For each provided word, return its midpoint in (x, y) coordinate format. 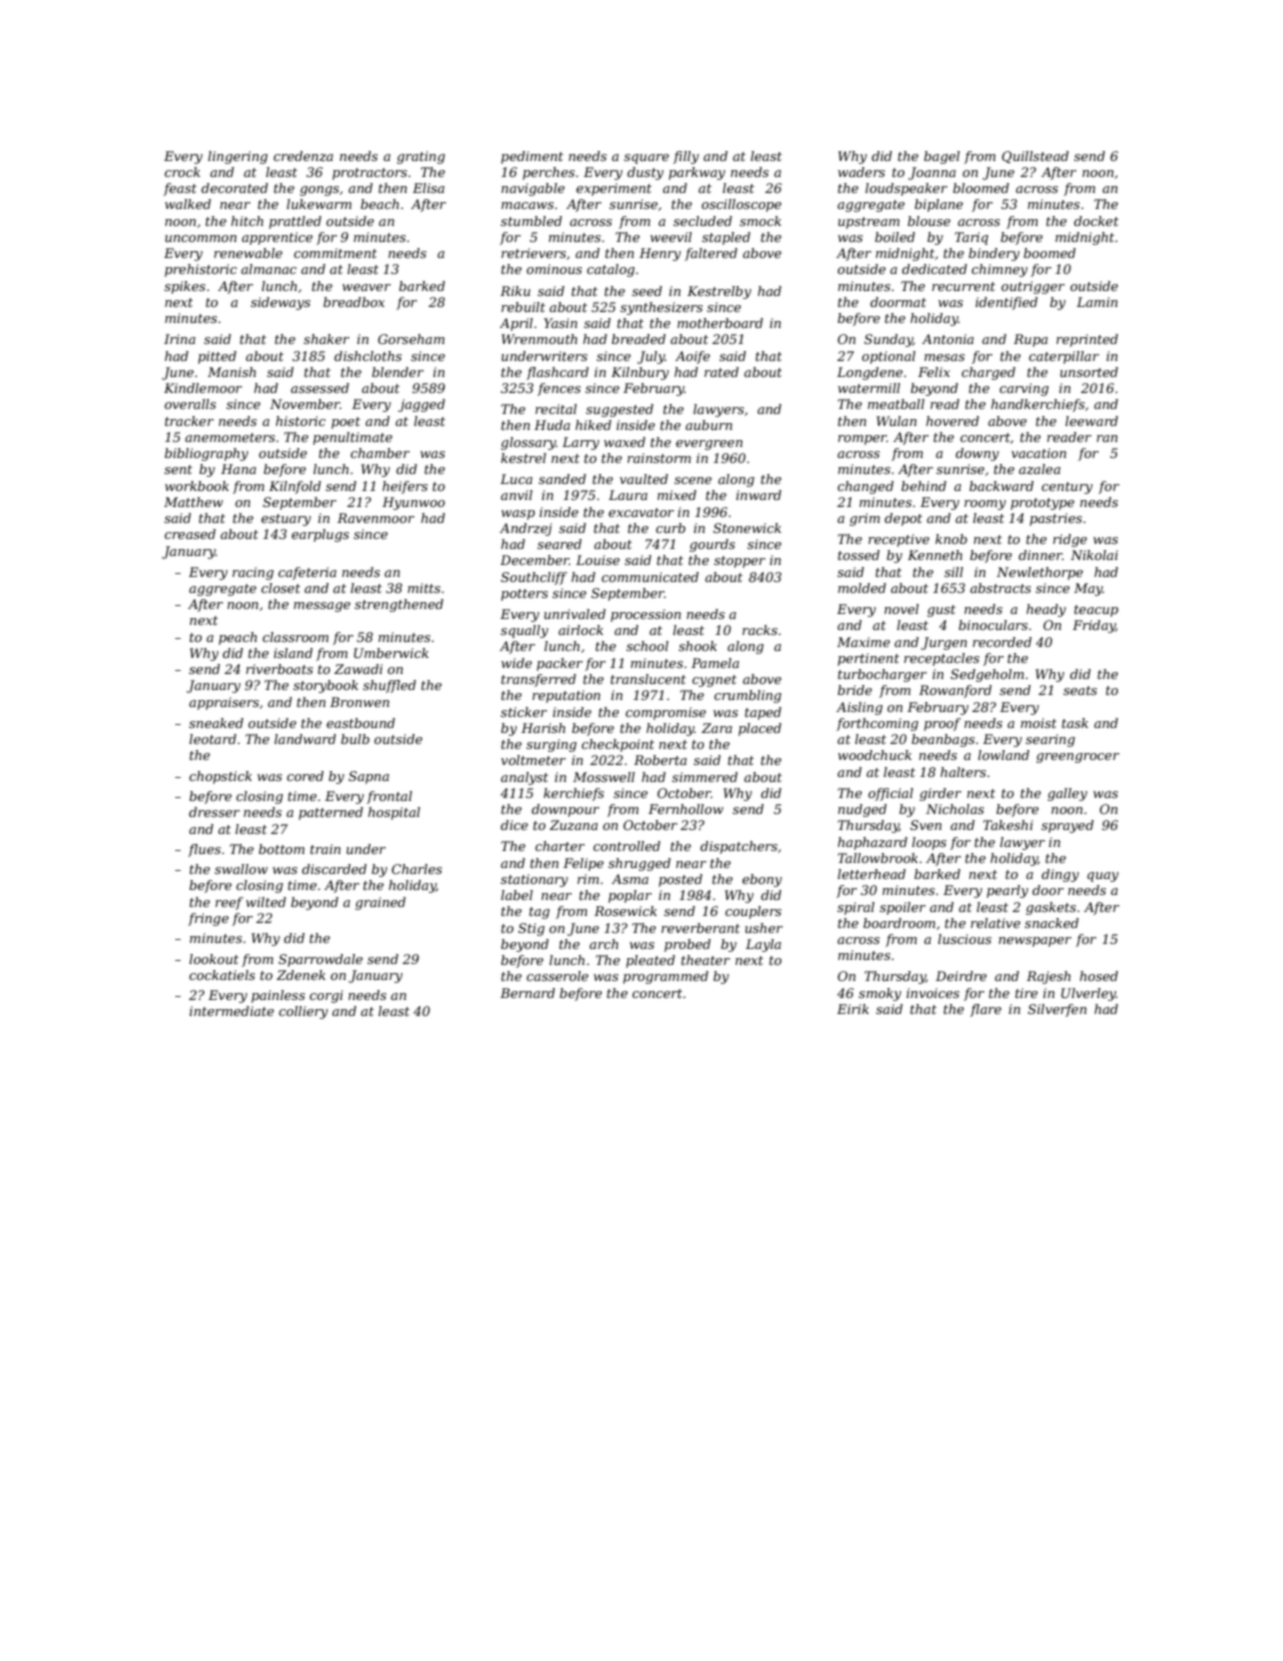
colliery (303, 1012)
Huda (552, 425)
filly (686, 157)
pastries (1056, 519)
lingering (238, 157)
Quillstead (1035, 157)
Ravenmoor (375, 518)
